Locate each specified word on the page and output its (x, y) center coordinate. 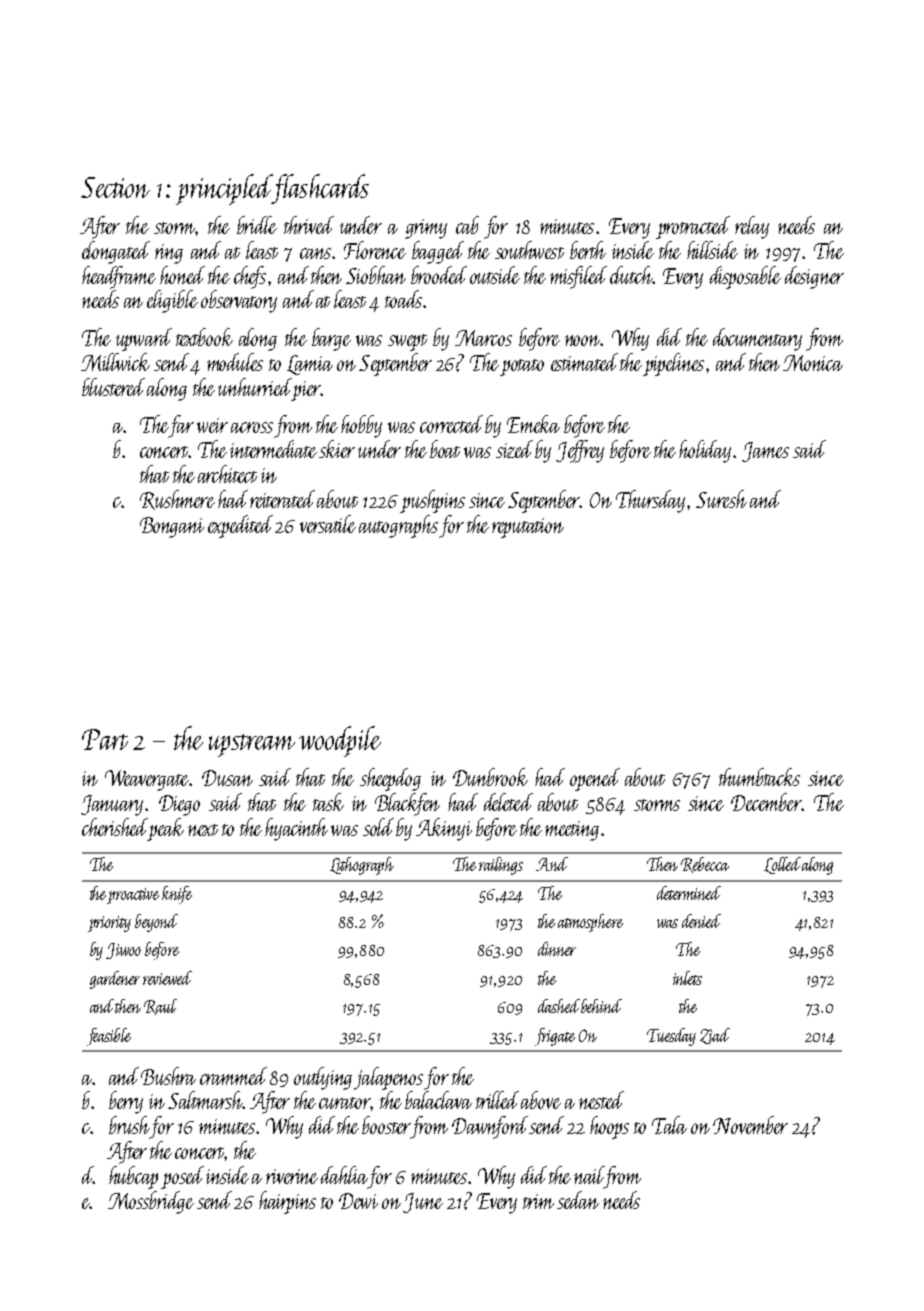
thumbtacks (759, 777)
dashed (559, 1006)
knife (177, 895)
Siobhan (376, 275)
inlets (687, 978)
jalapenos (388, 1078)
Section (115, 187)
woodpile (340, 741)
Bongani (172, 527)
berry (126, 1102)
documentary (757, 339)
